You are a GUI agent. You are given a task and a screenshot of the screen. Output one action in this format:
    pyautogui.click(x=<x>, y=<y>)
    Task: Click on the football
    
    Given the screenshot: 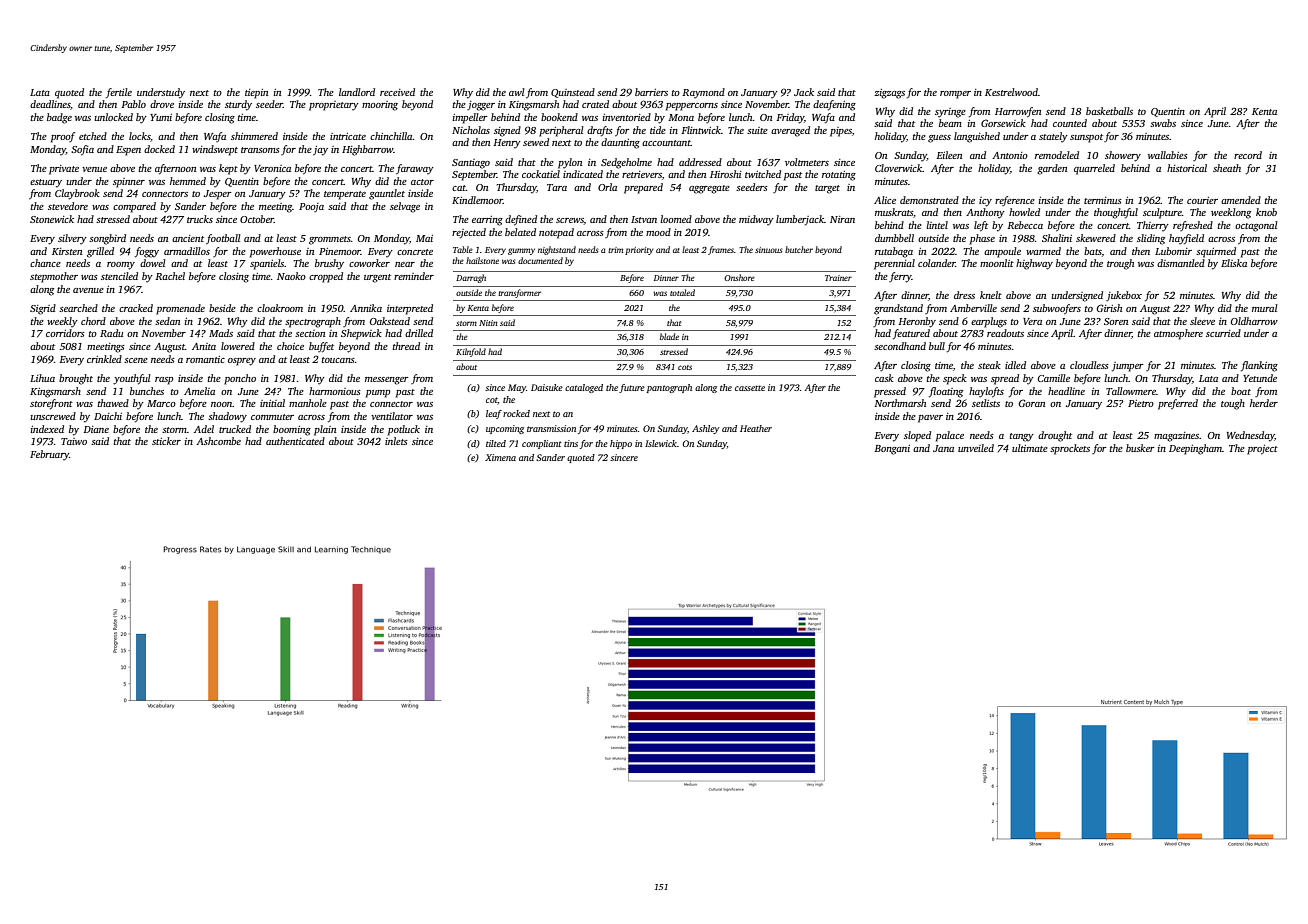 What is the action you would take?
    pyautogui.click(x=223, y=239)
